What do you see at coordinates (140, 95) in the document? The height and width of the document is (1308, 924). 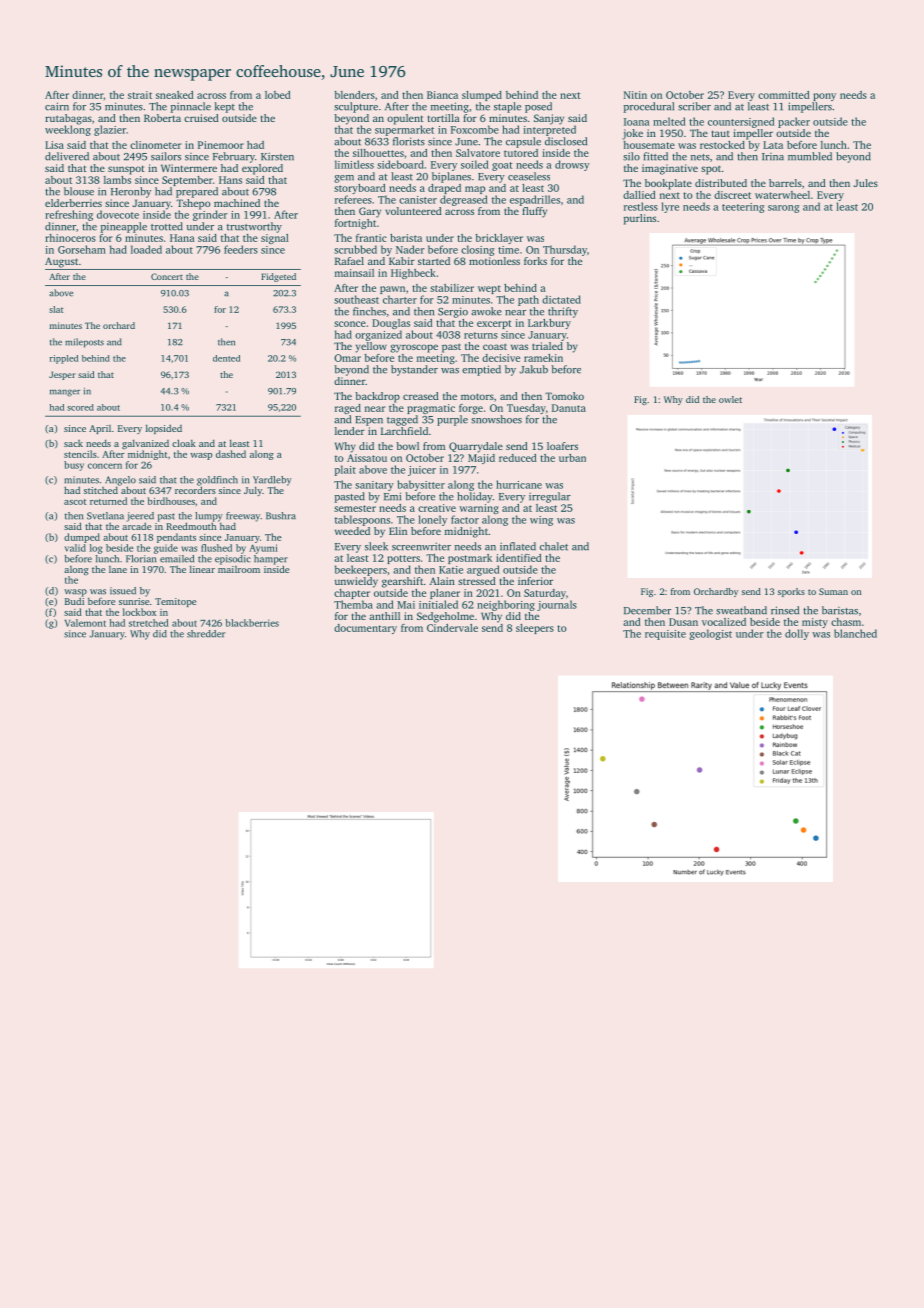 I see `strait` at bounding box center [140, 95].
